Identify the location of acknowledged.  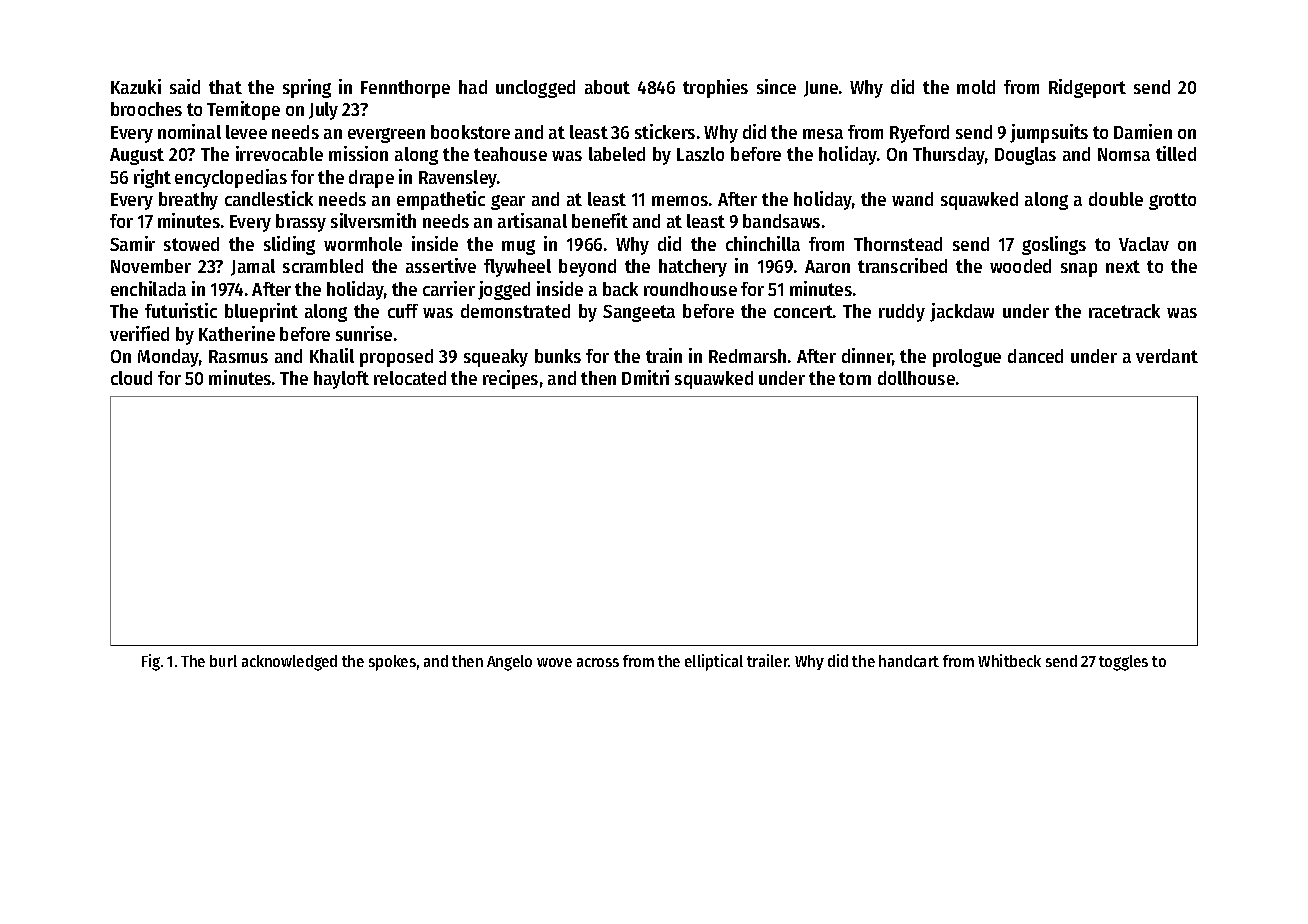
(289, 663).
